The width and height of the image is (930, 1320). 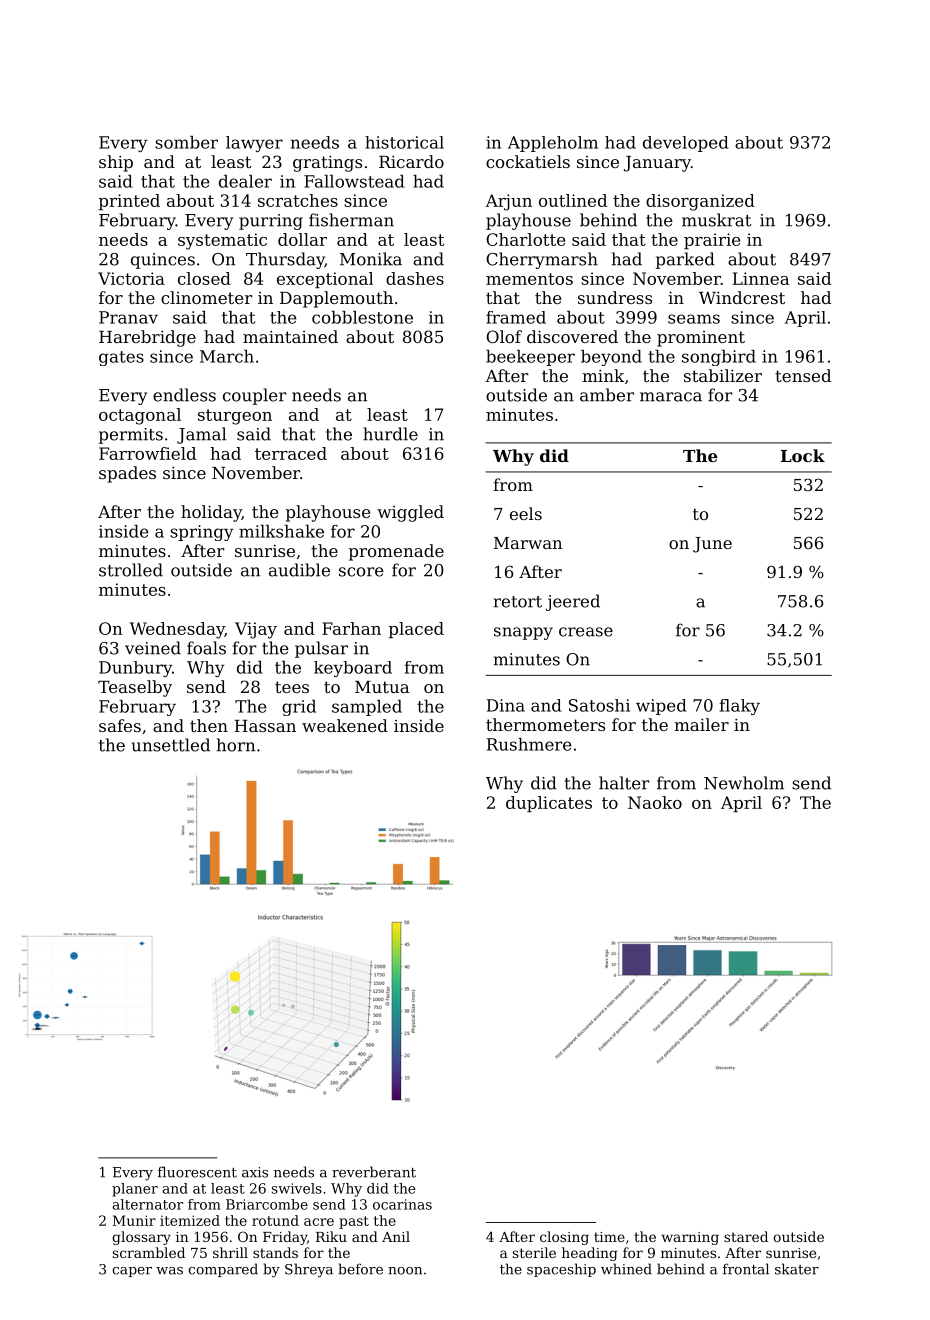 What do you see at coordinates (739, 707) in the image?
I see `flaky` at bounding box center [739, 707].
